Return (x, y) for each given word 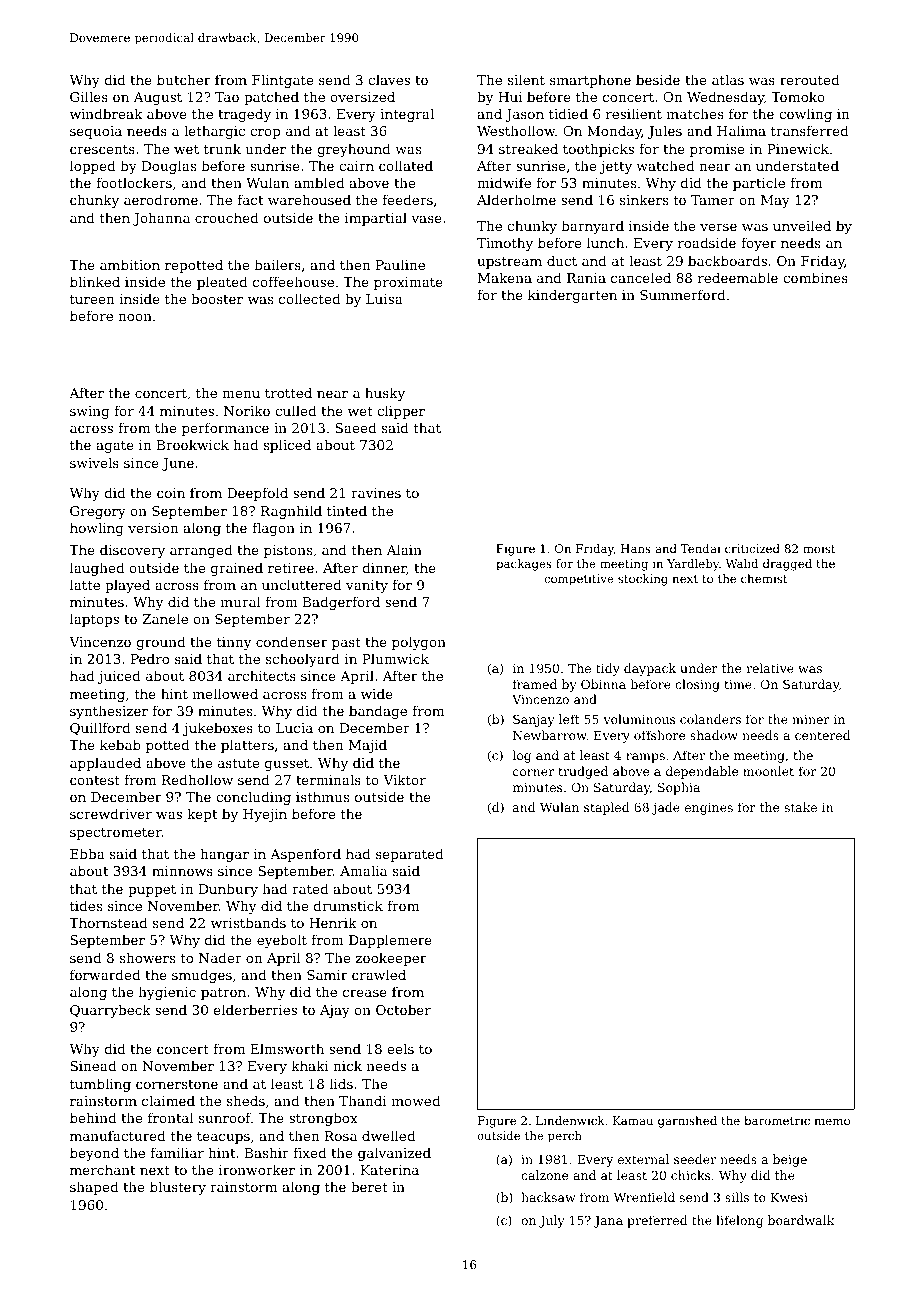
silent (526, 79)
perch (565, 1137)
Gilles (89, 96)
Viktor (404, 779)
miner (810, 719)
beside (658, 79)
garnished (687, 1122)
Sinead (93, 1065)
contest (95, 780)
